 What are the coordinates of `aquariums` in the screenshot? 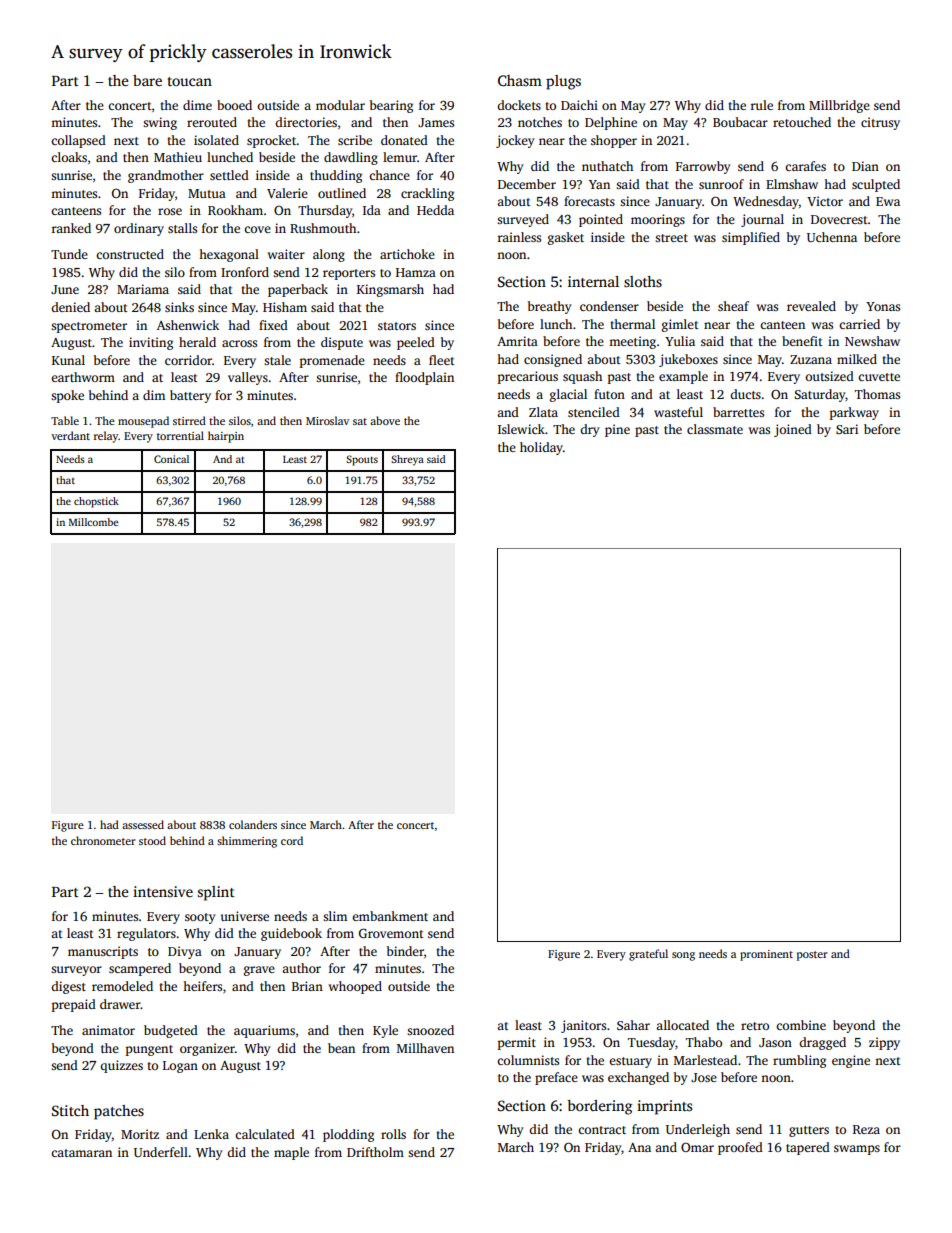 It's located at (264, 1031).
